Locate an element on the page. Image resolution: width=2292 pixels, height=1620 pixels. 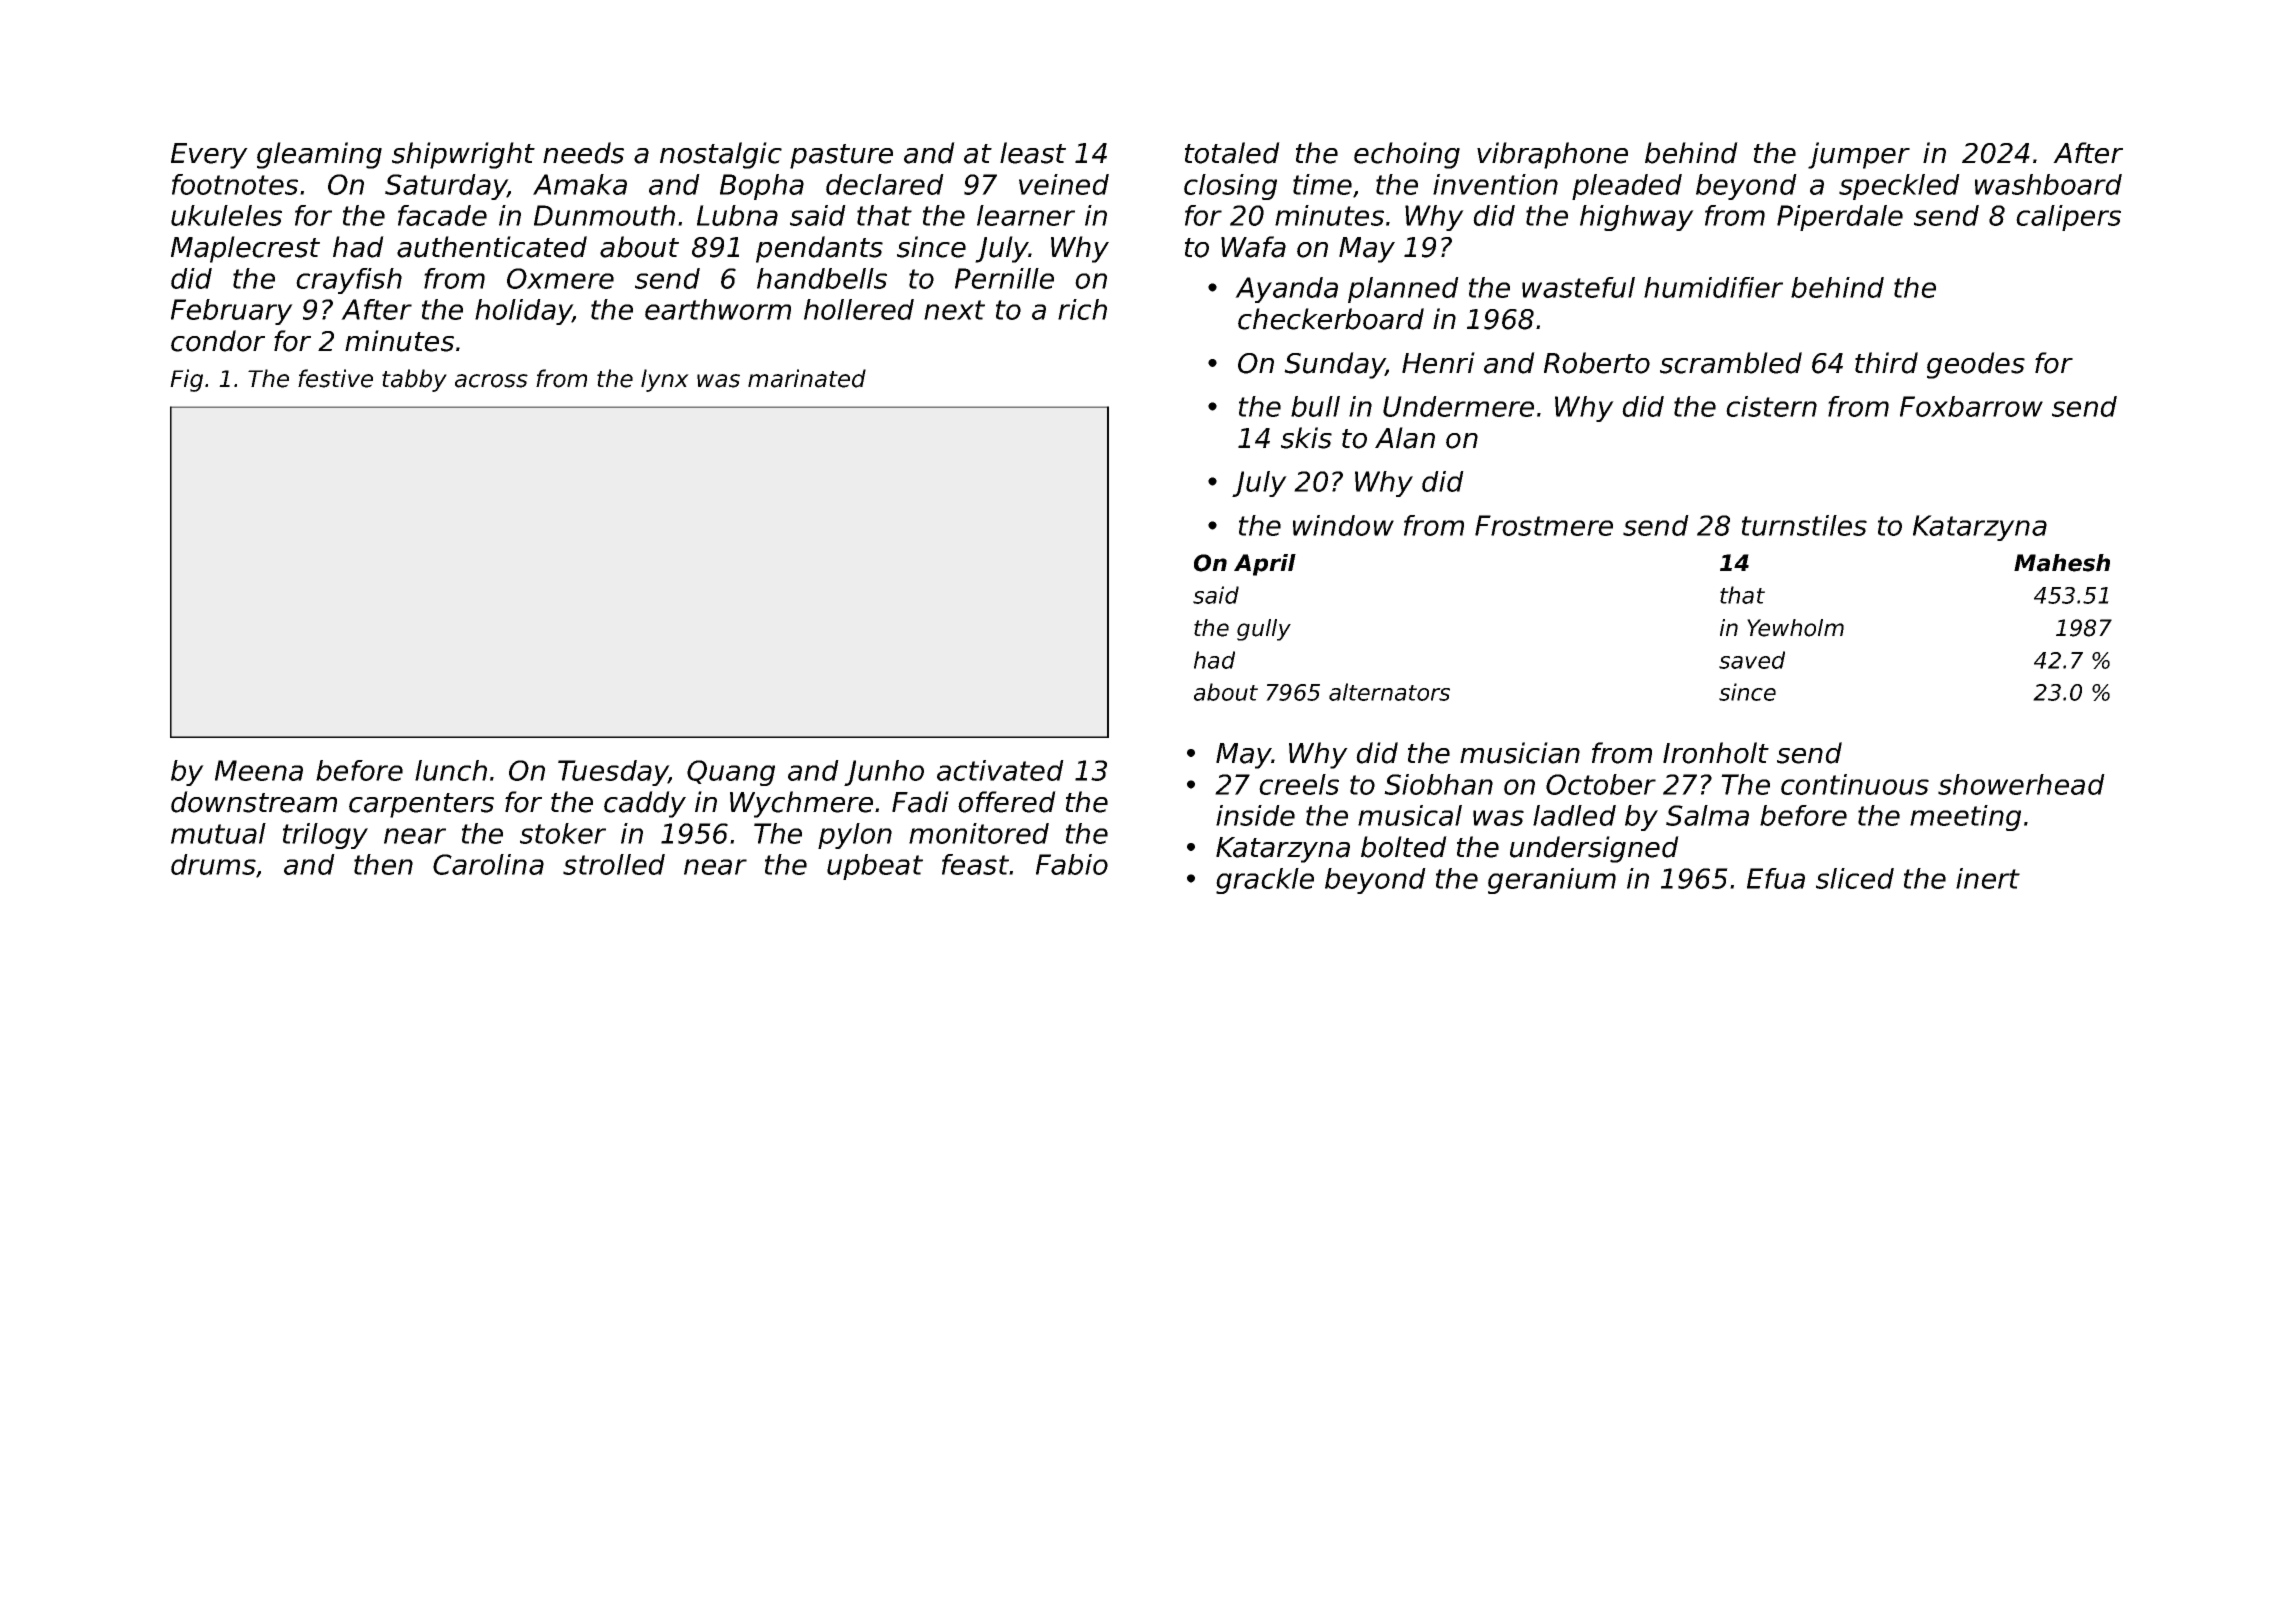
echoing is located at coordinates (1407, 155).
